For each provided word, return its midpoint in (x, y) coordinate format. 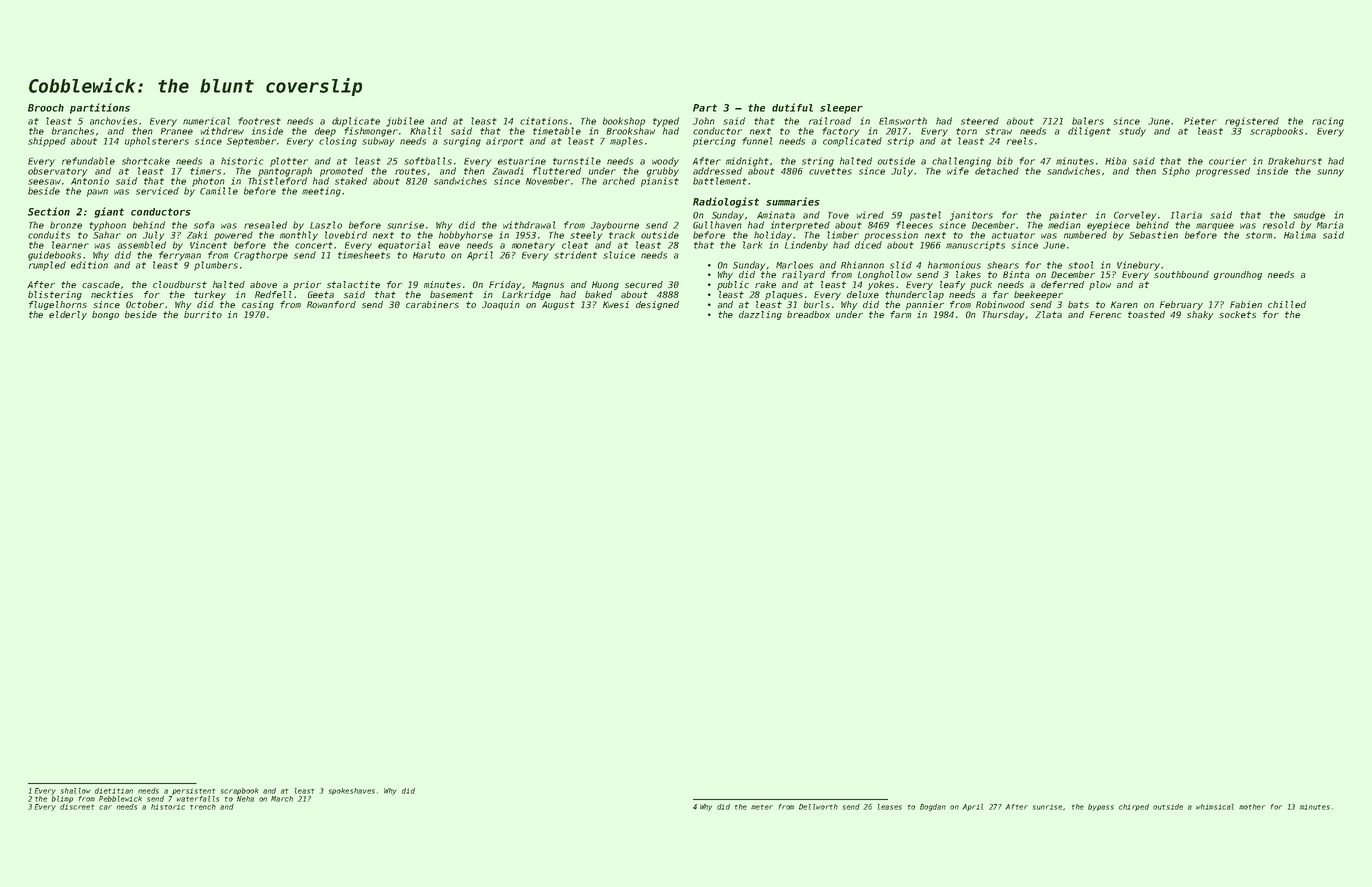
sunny (1330, 173)
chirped (1134, 807)
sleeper (841, 109)
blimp (62, 799)
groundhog (1238, 275)
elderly (68, 315)
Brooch (46, 108)
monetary (533, 246)
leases (890, 807)
